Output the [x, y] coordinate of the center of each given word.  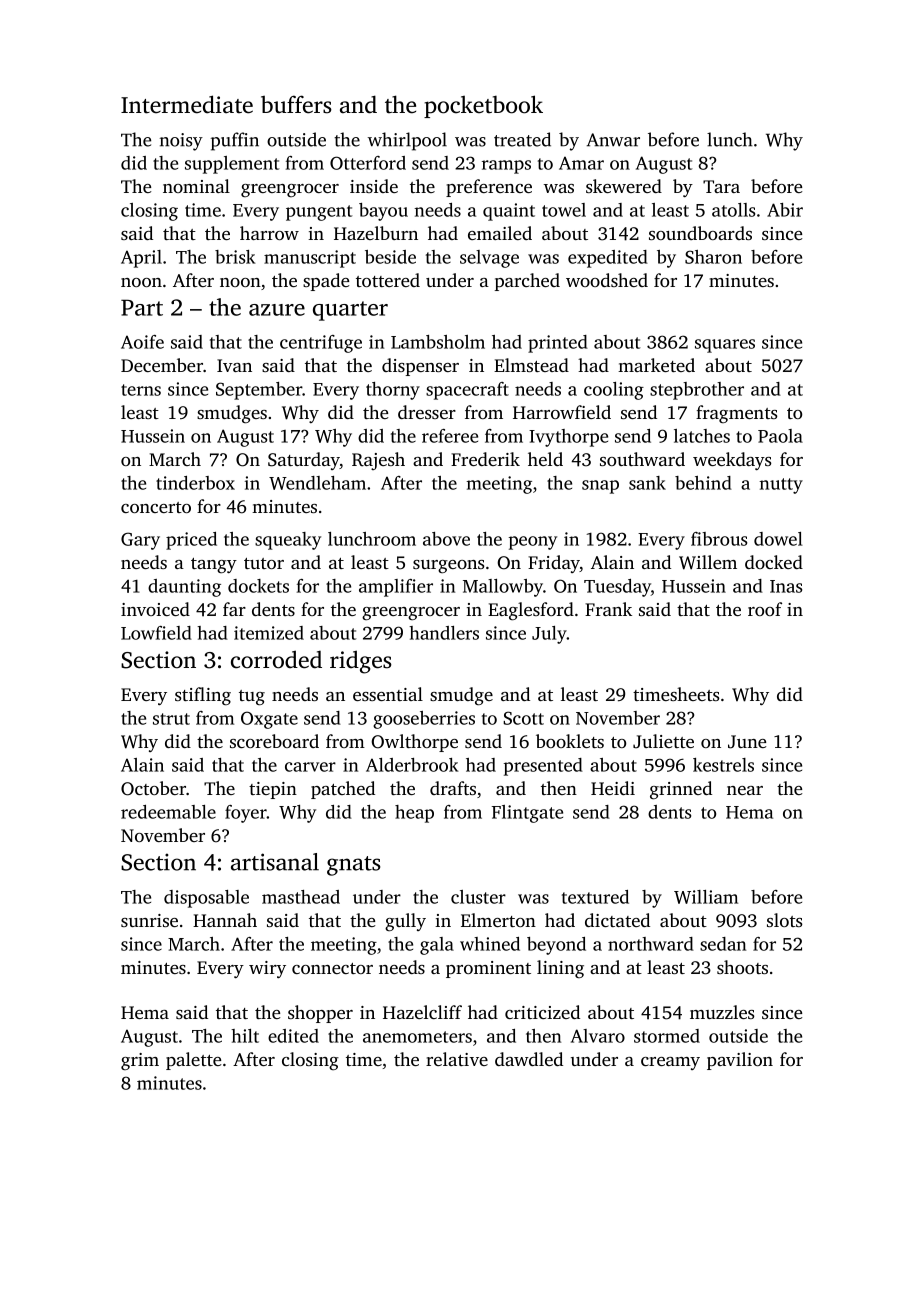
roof [765, 609]
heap [414, 814]
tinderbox [195, 483]
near [745, 790]
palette [193, 1061]
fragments [736, 414]
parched [527, 282]
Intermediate [187, 104]
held [545, 459]
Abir [785, 210]
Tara [721, 186]
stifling [203, 696]
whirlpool [407, 141]
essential [388, 694]
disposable [206, 899]
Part [142, 307]
